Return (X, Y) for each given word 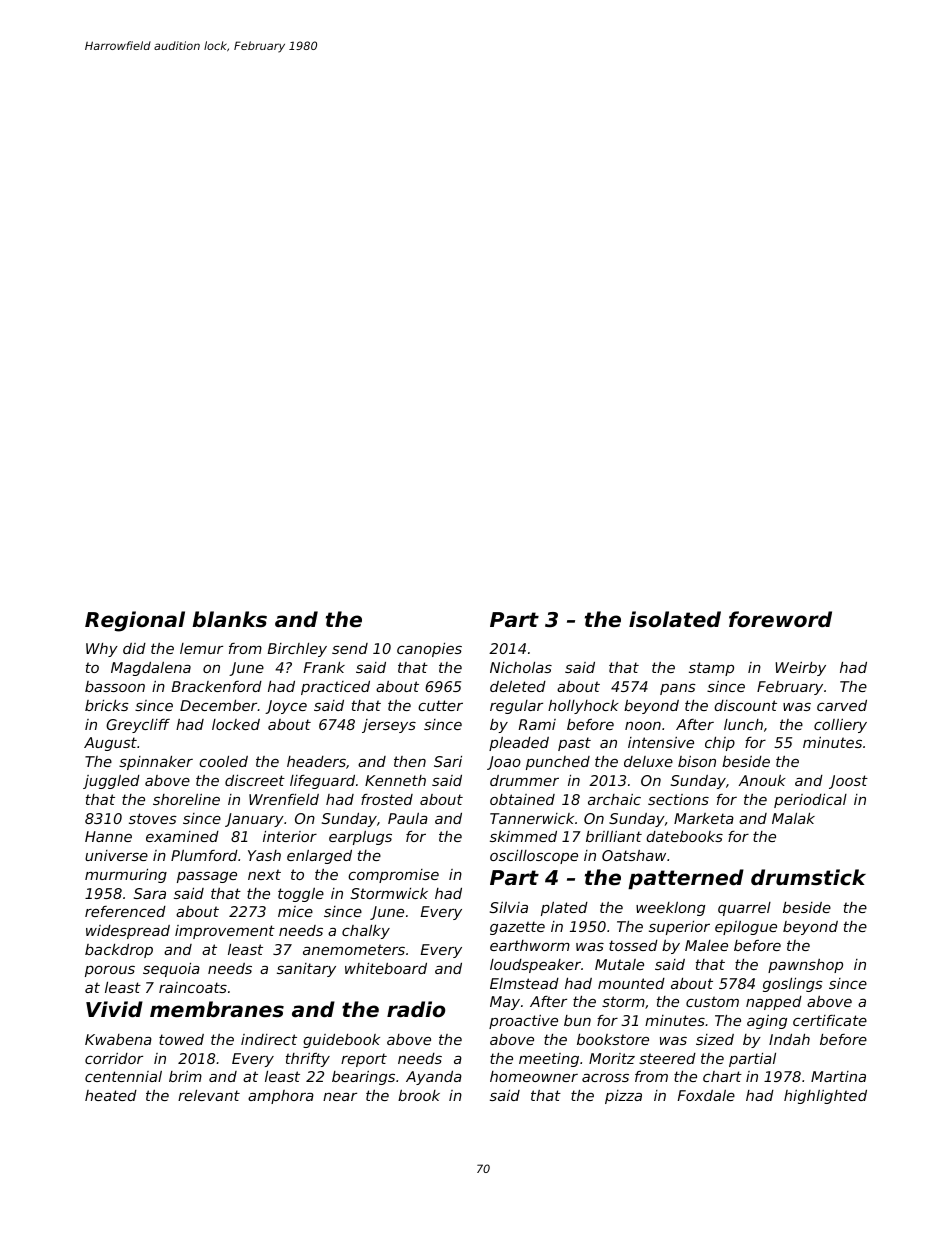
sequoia (171, 970)
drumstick (808, 877)
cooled (223, 761)
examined (182, 836)
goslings (793, 985)
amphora (281, 1097)
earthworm (530, 945)
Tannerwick (532, 818)
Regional (135, 621)
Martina (838, 1076)
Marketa (704, 818)
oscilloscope (534, 857)
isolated (675, 619)
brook (419, 1095)
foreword (780, 619)
